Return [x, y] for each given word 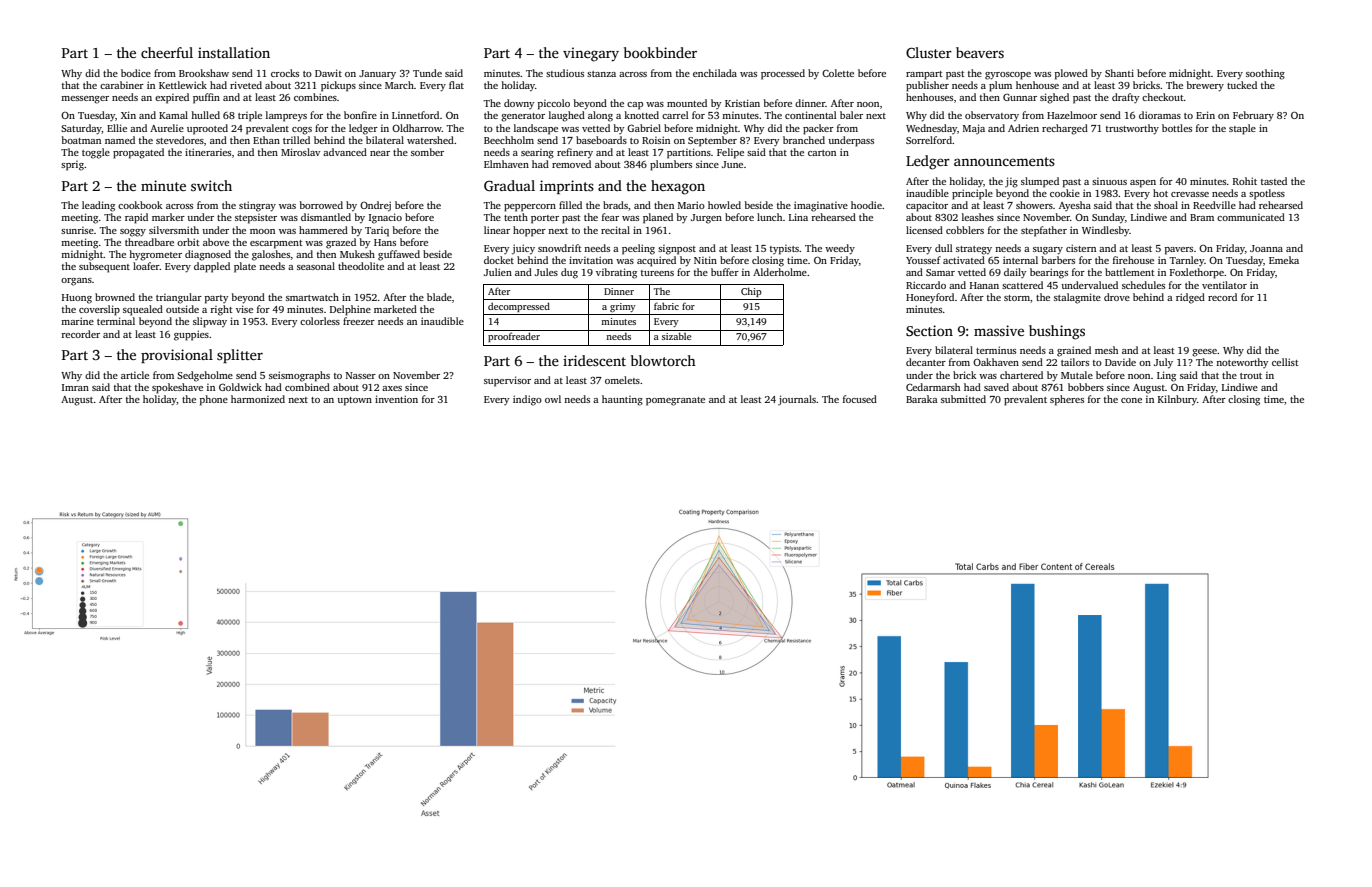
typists [784, 250]
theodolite [361, 266]
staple [1242, 129]
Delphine [350, 310]
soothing [1265, 74]
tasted [1274, 181]
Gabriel [644, 128]
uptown [354, 401]
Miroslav [300, 152]
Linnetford [415, 115]
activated [964, 260]
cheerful [167, 52]
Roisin [656, 140]
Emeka [1284, 260]
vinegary [591, 54]
